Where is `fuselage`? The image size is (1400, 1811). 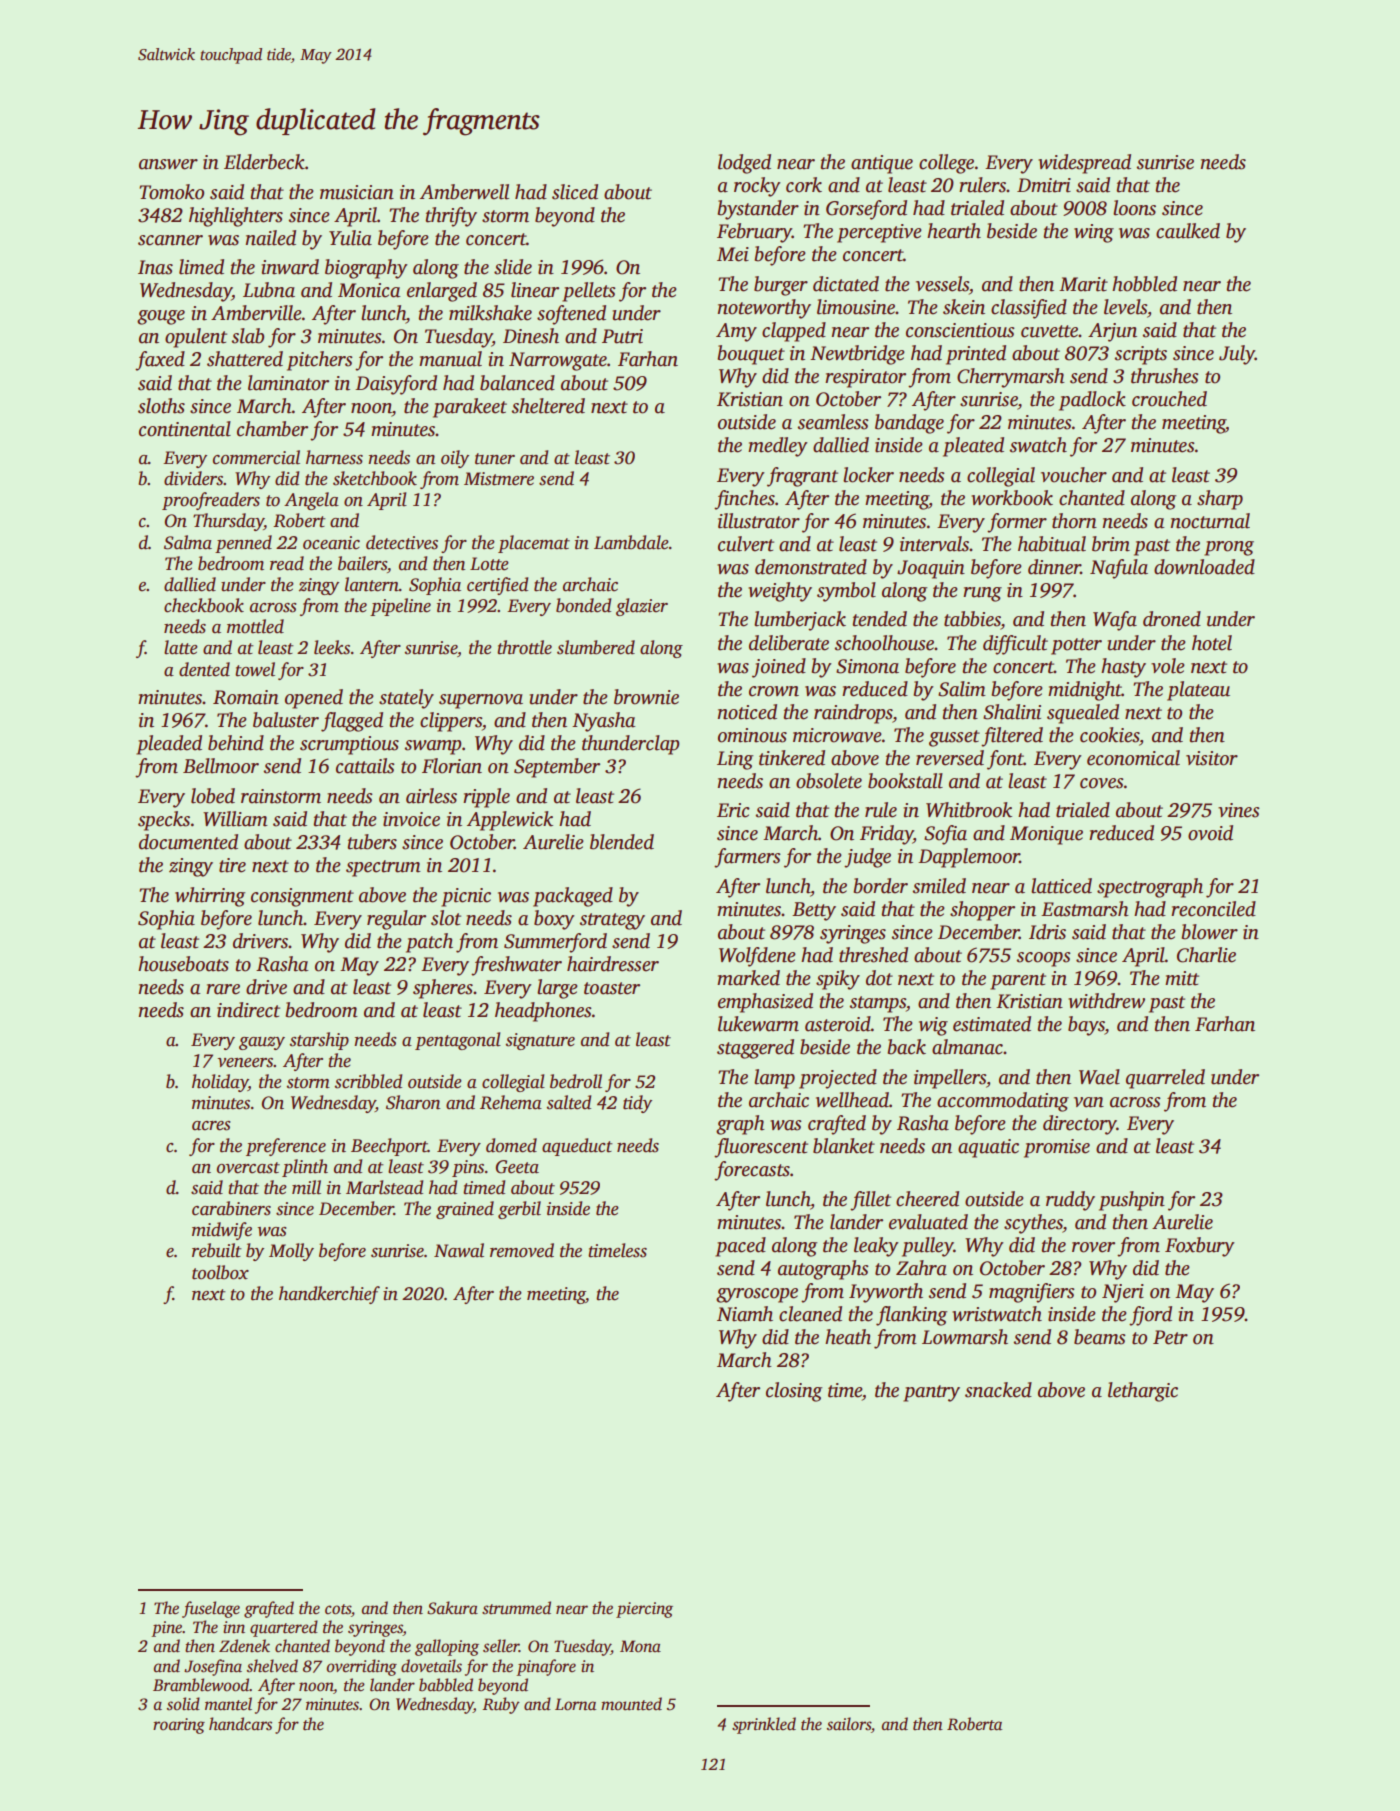 fuselage is located at coordinates (211, 1609).
